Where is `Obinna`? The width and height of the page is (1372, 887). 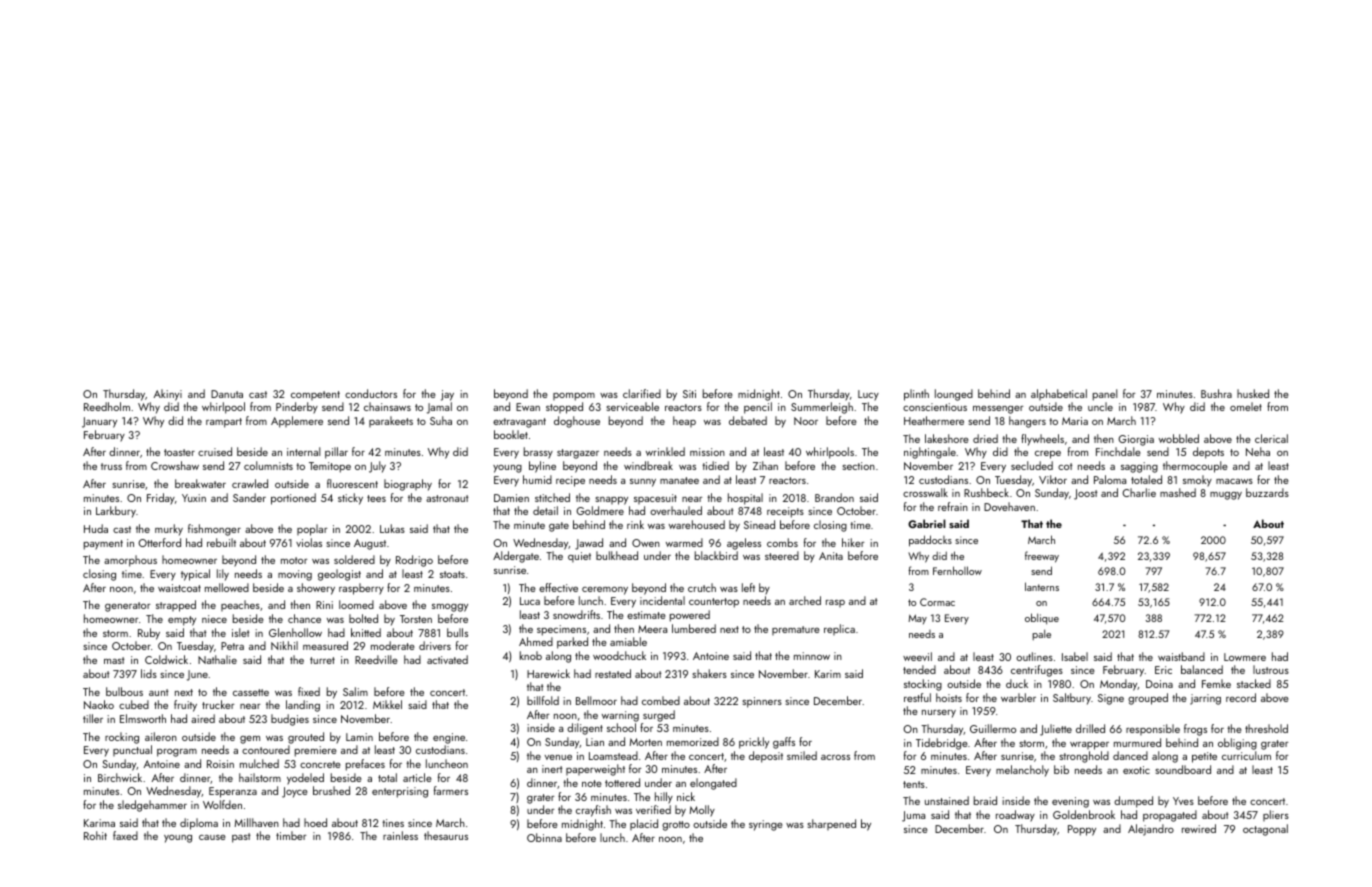 Obinna is located at coordinates (544, 837).
